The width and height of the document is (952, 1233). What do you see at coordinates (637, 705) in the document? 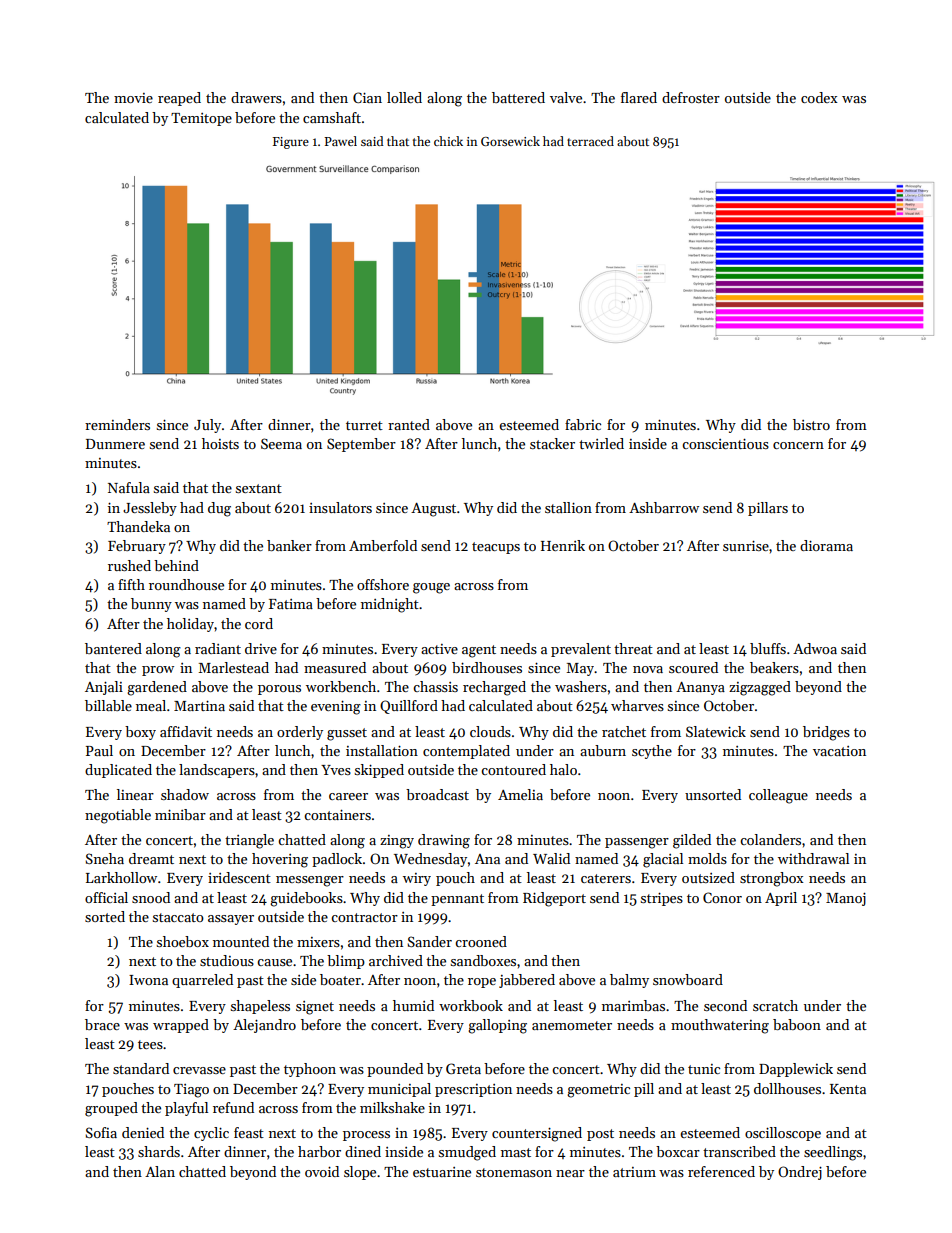
I see `wharves` at bounding box center [637, 705].
